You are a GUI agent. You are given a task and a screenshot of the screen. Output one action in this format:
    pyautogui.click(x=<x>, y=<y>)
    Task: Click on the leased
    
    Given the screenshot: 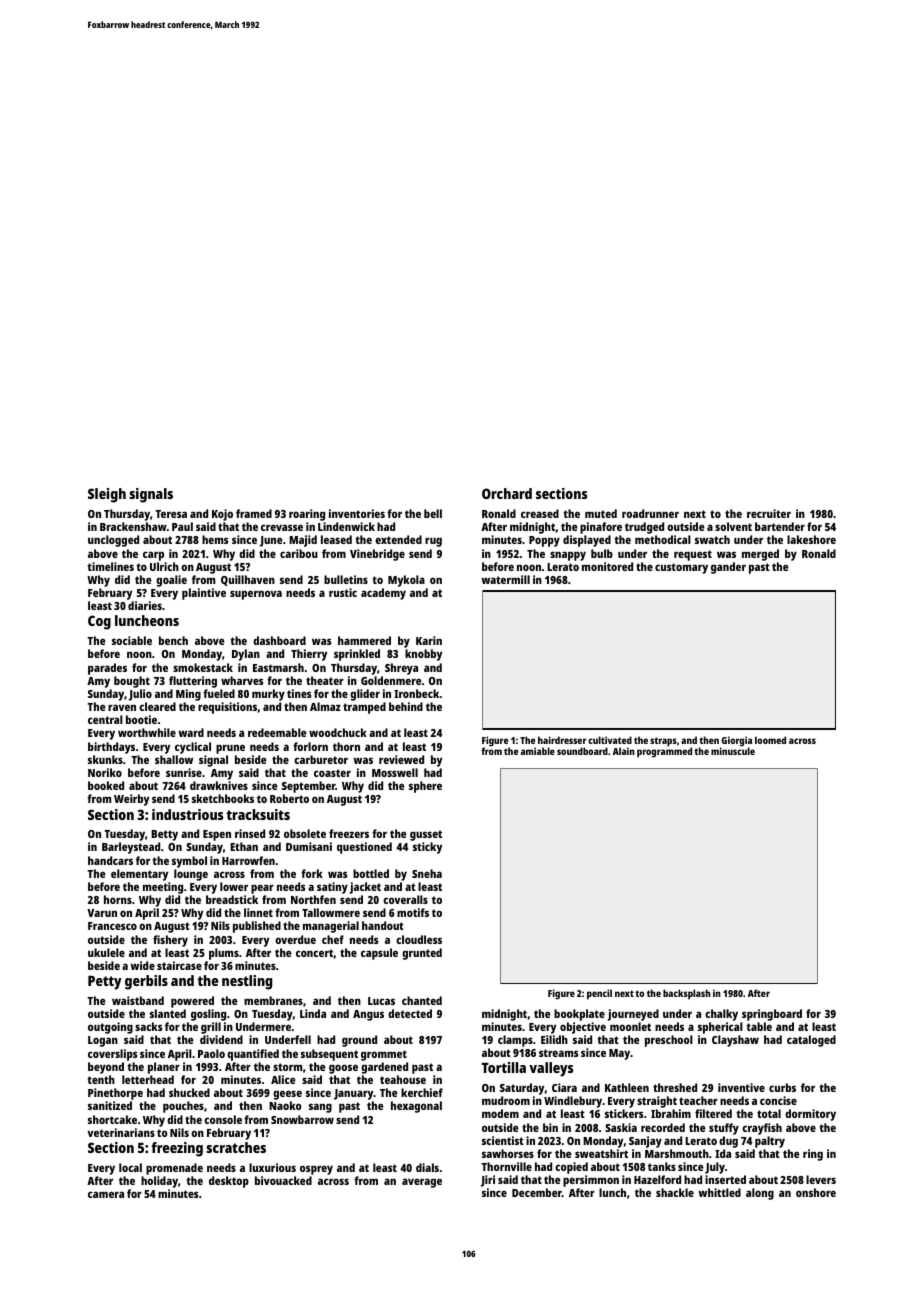 What is the action you would take?
    pyautogui.click(x=336, y=539)
